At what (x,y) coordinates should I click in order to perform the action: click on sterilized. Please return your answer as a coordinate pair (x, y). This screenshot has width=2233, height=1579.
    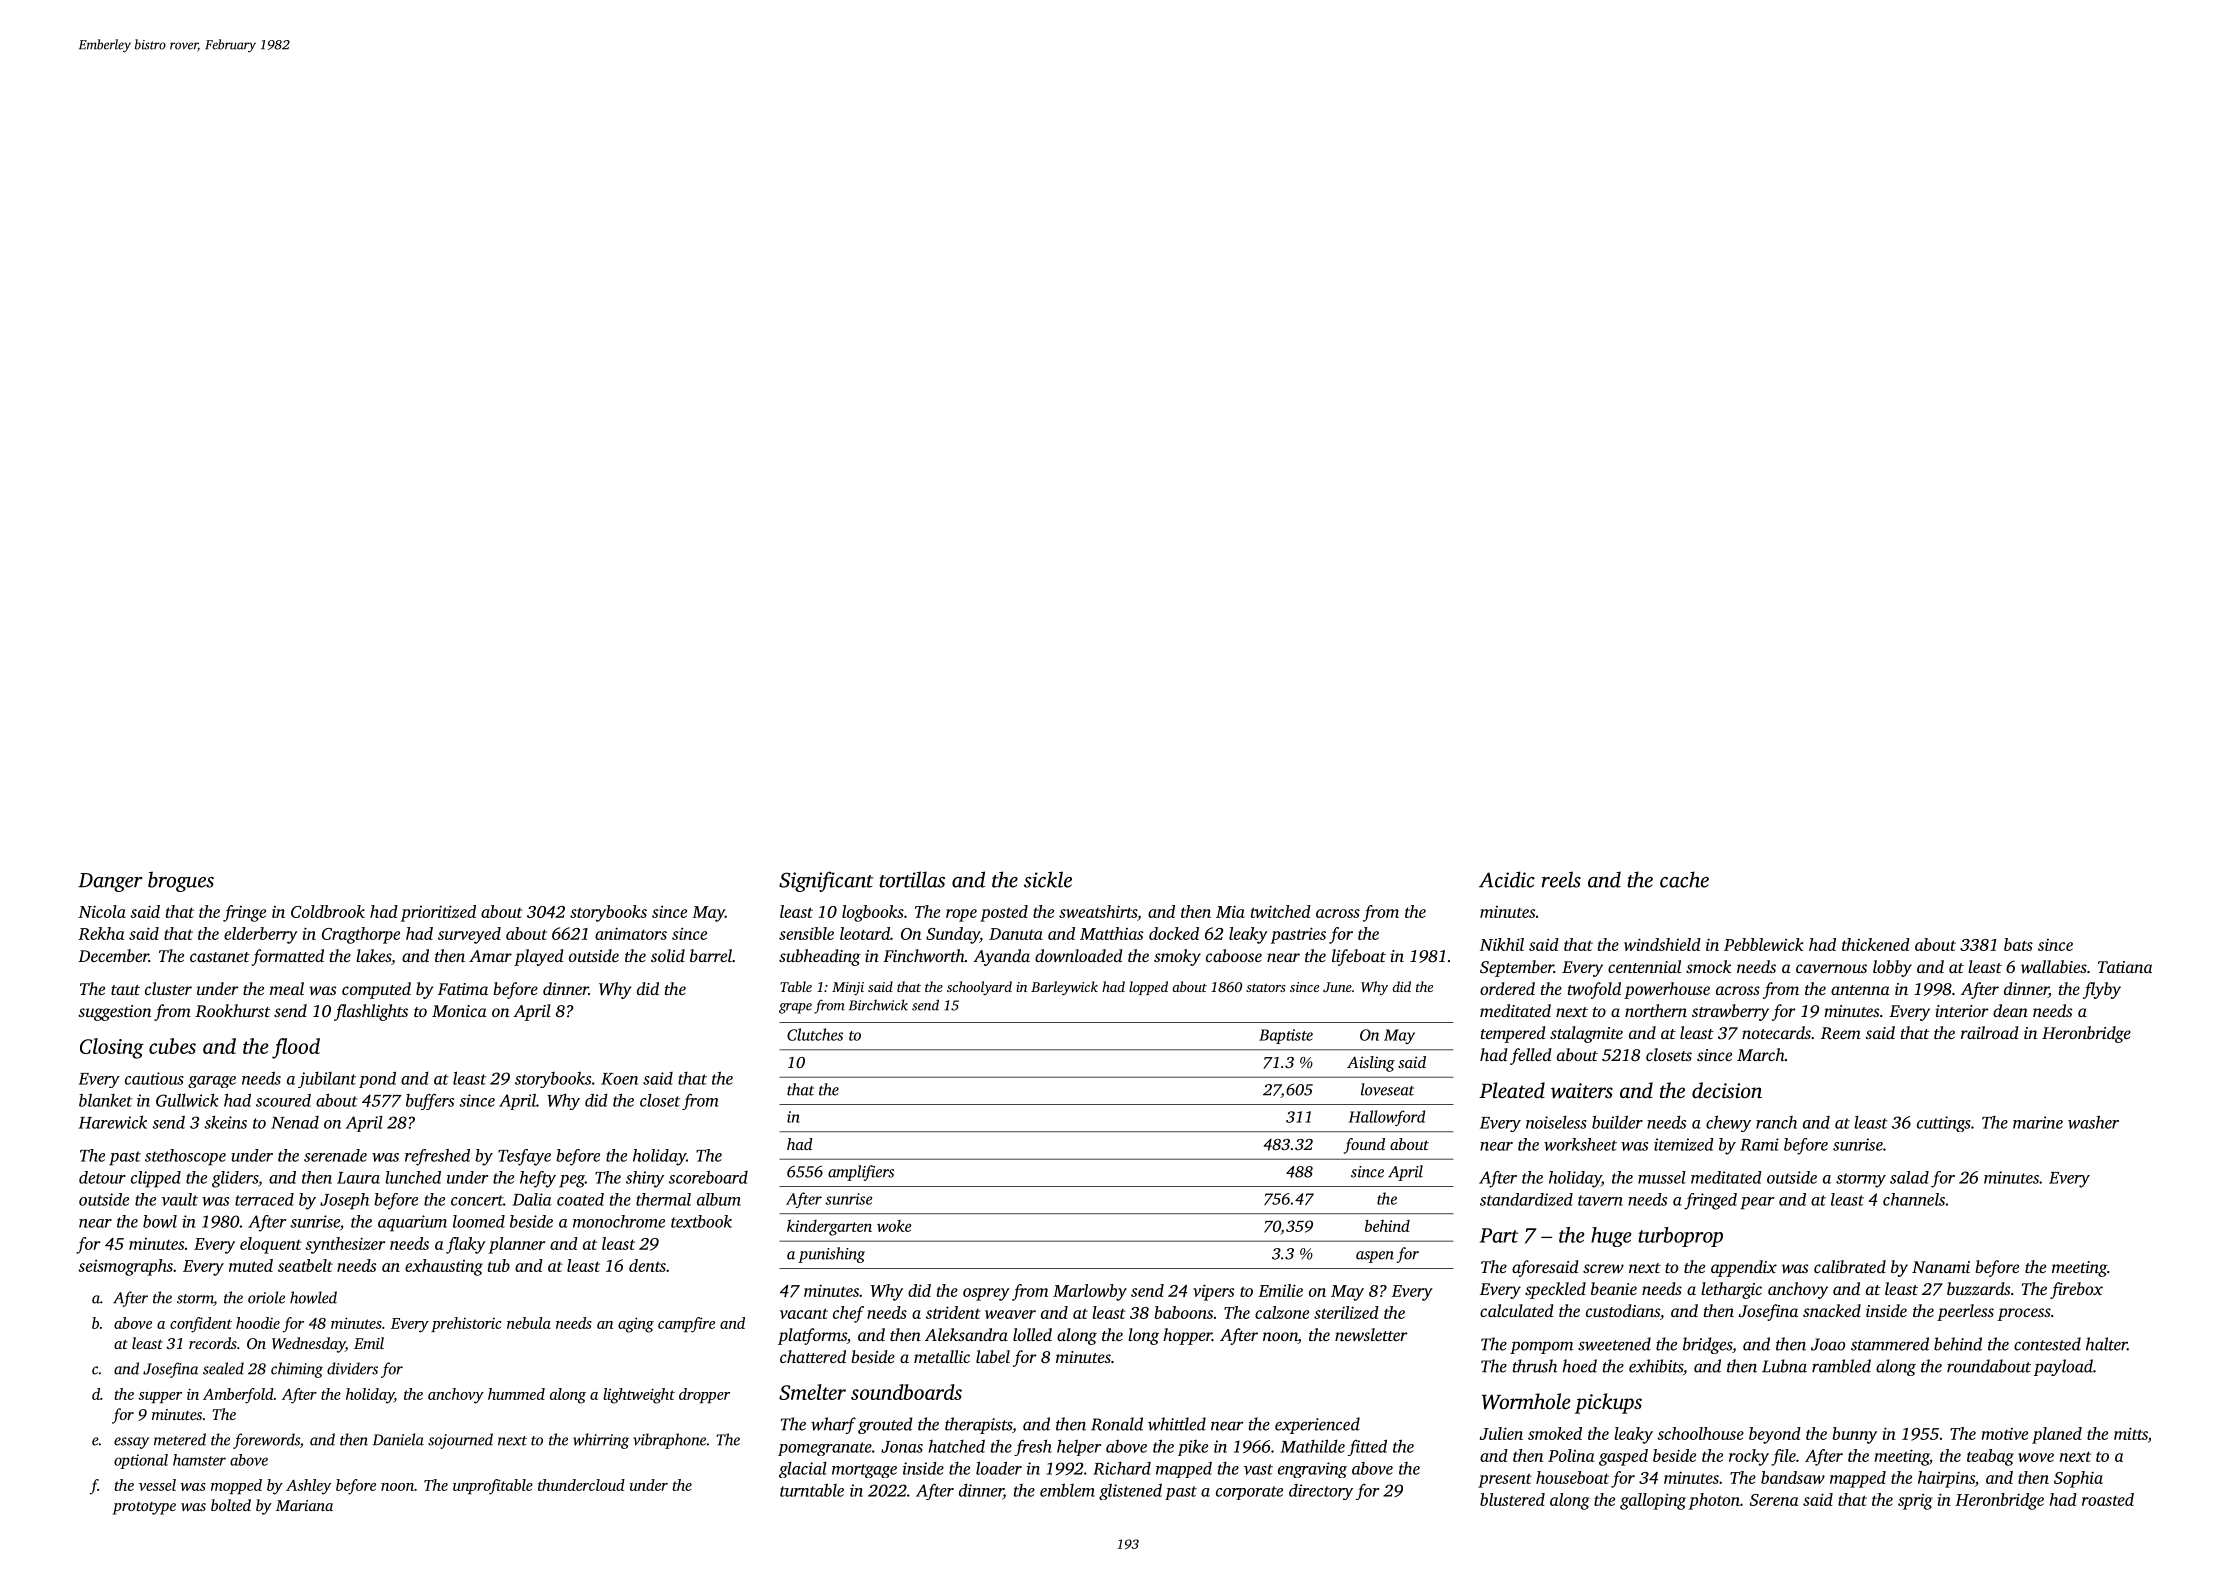
    Looking at the image, I should click on (1346, 1312).
